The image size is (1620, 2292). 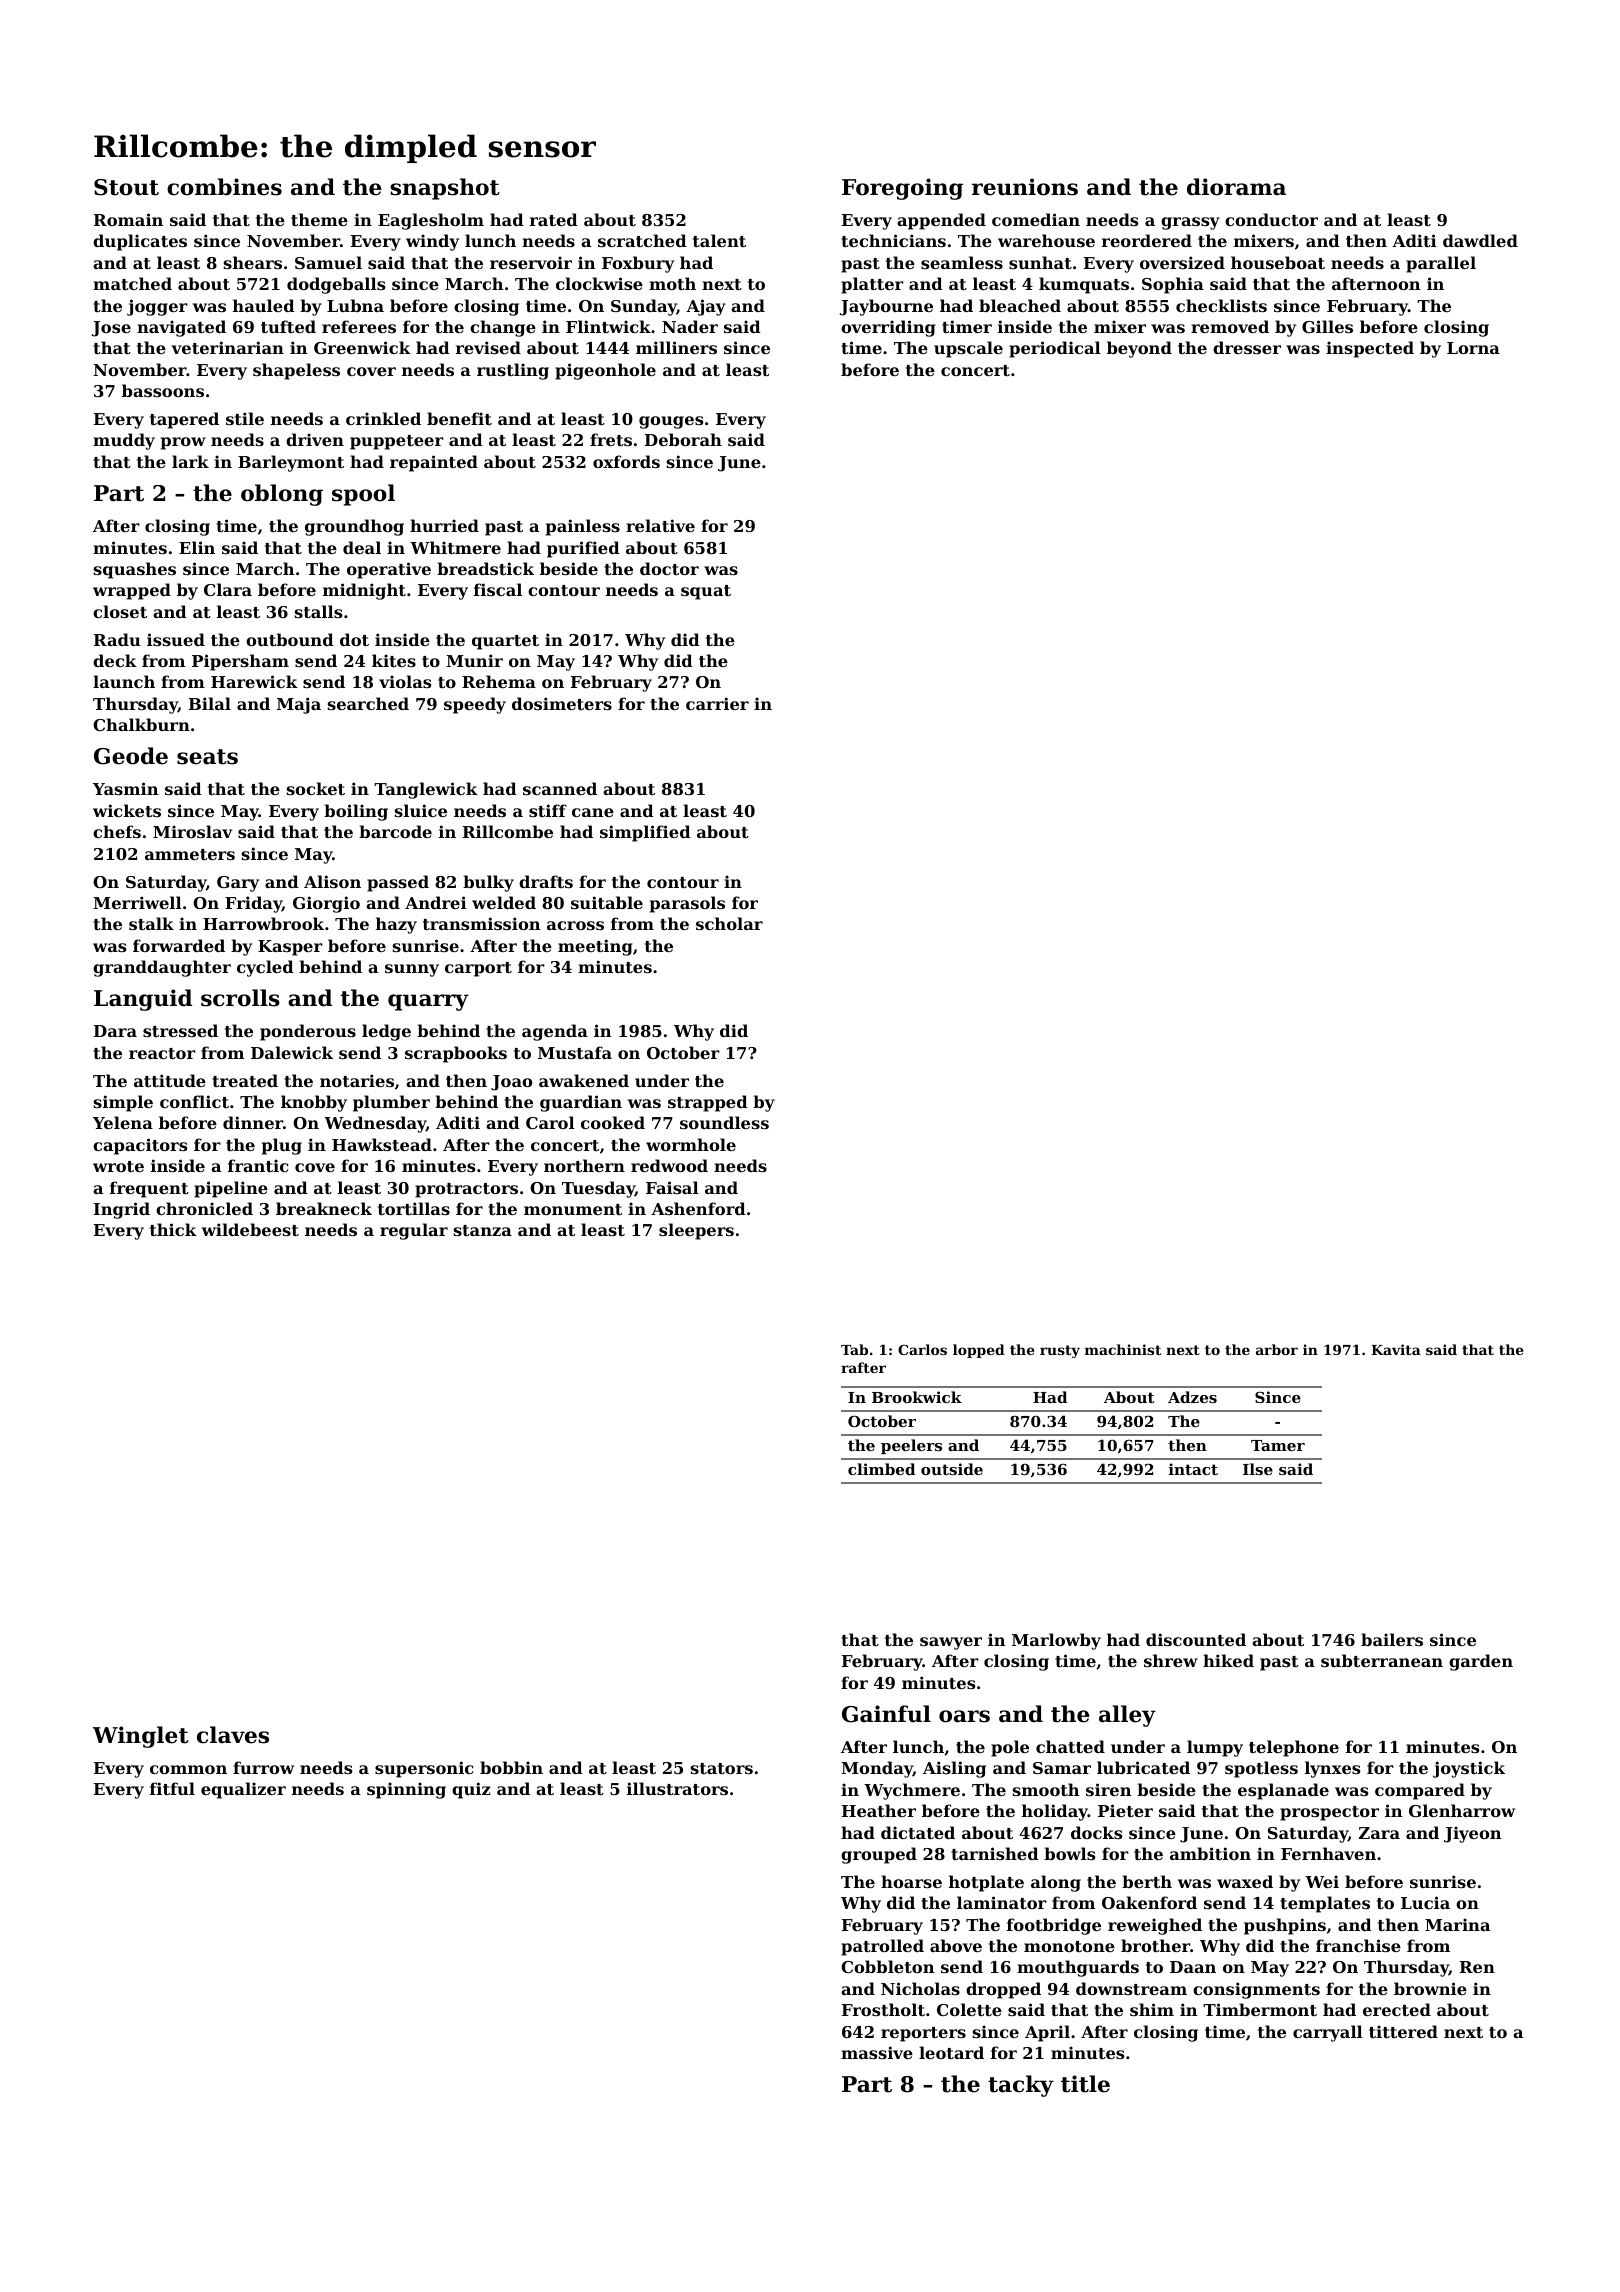 What do you see at coordinates (677, 1788) in the screenshot?
I see `illustrators` at bounding box center [677, 1788].
